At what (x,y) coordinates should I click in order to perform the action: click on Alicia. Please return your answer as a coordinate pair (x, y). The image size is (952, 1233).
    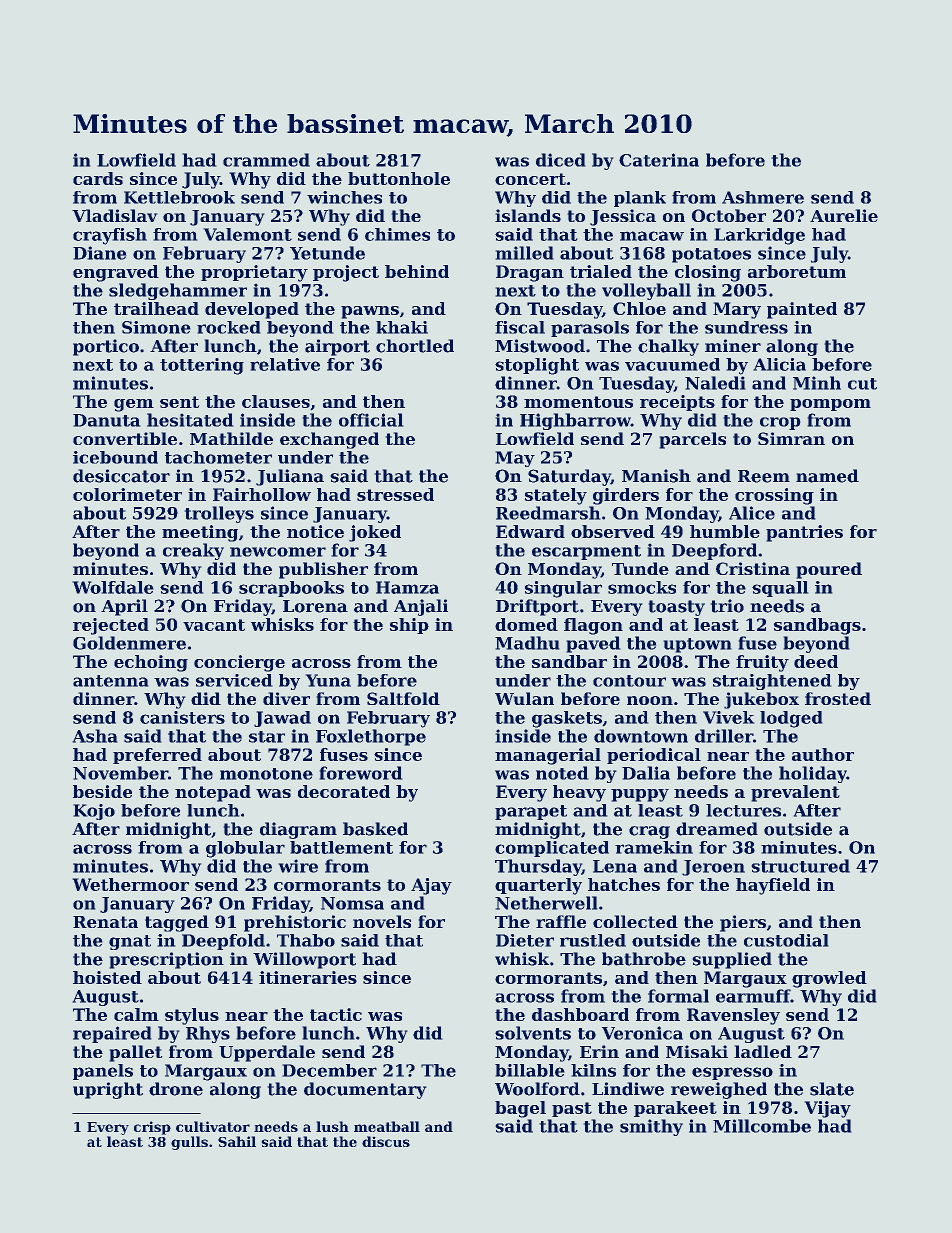
    Looking at the image, I should click on (780, 364).
